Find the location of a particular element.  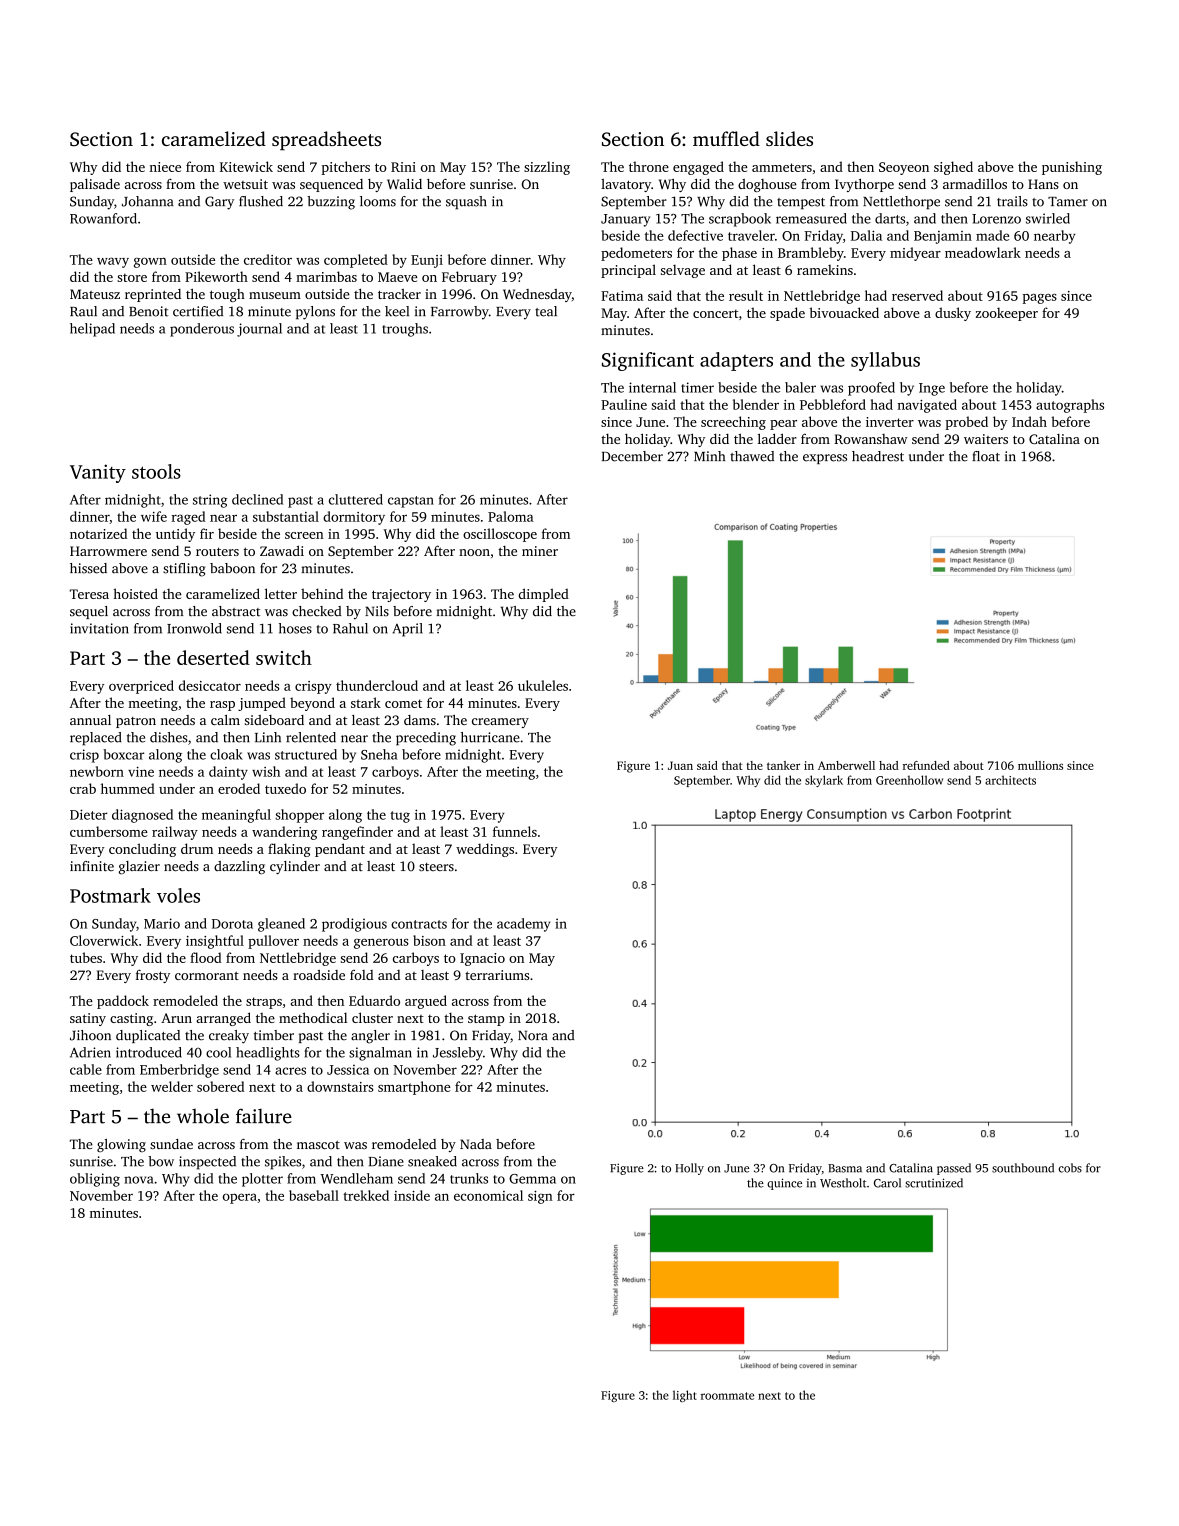

Jessleby is located at coordinates (458, 1054).
